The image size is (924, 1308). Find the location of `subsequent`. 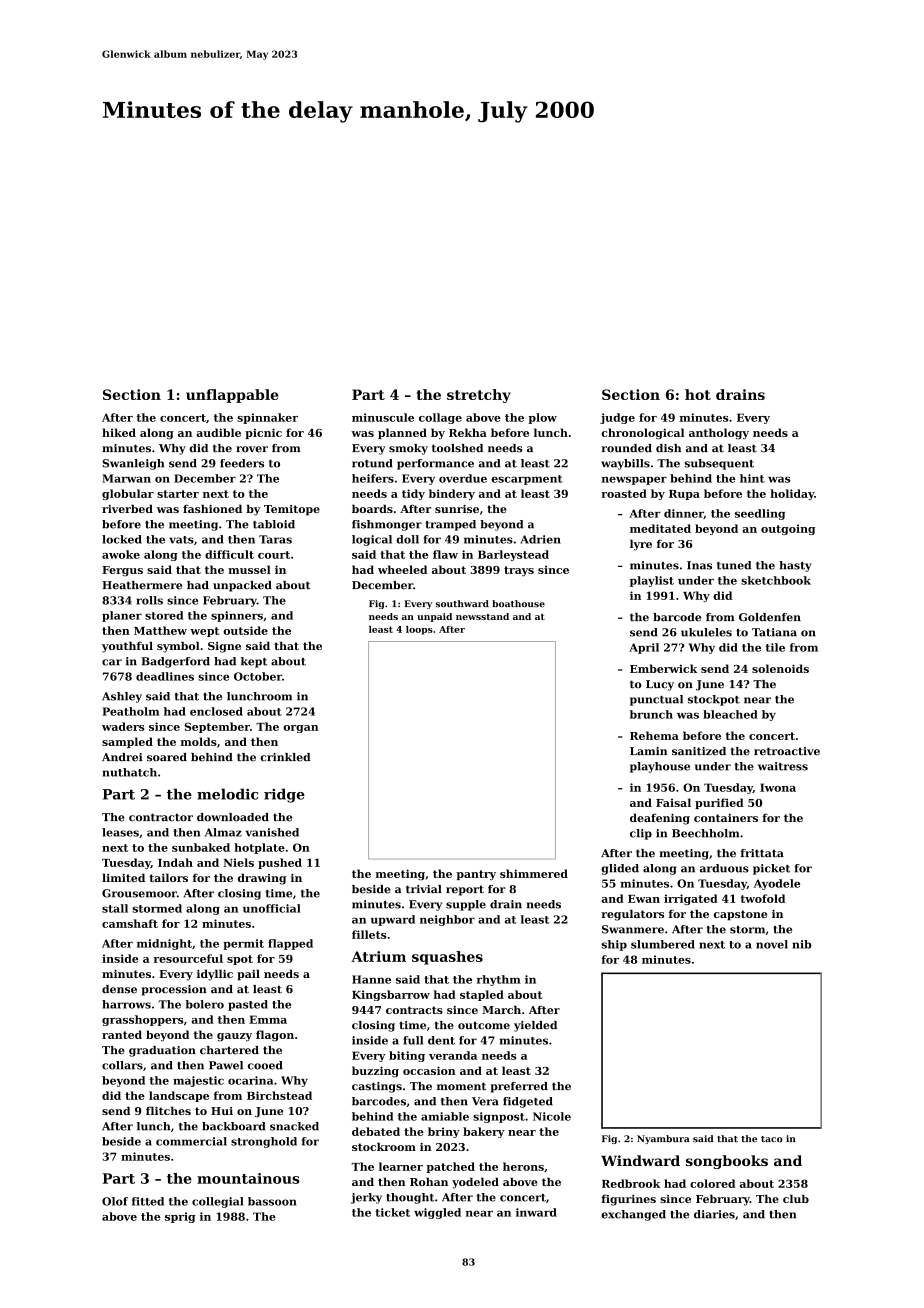

subsequent is located at coordinates (719, 464).
